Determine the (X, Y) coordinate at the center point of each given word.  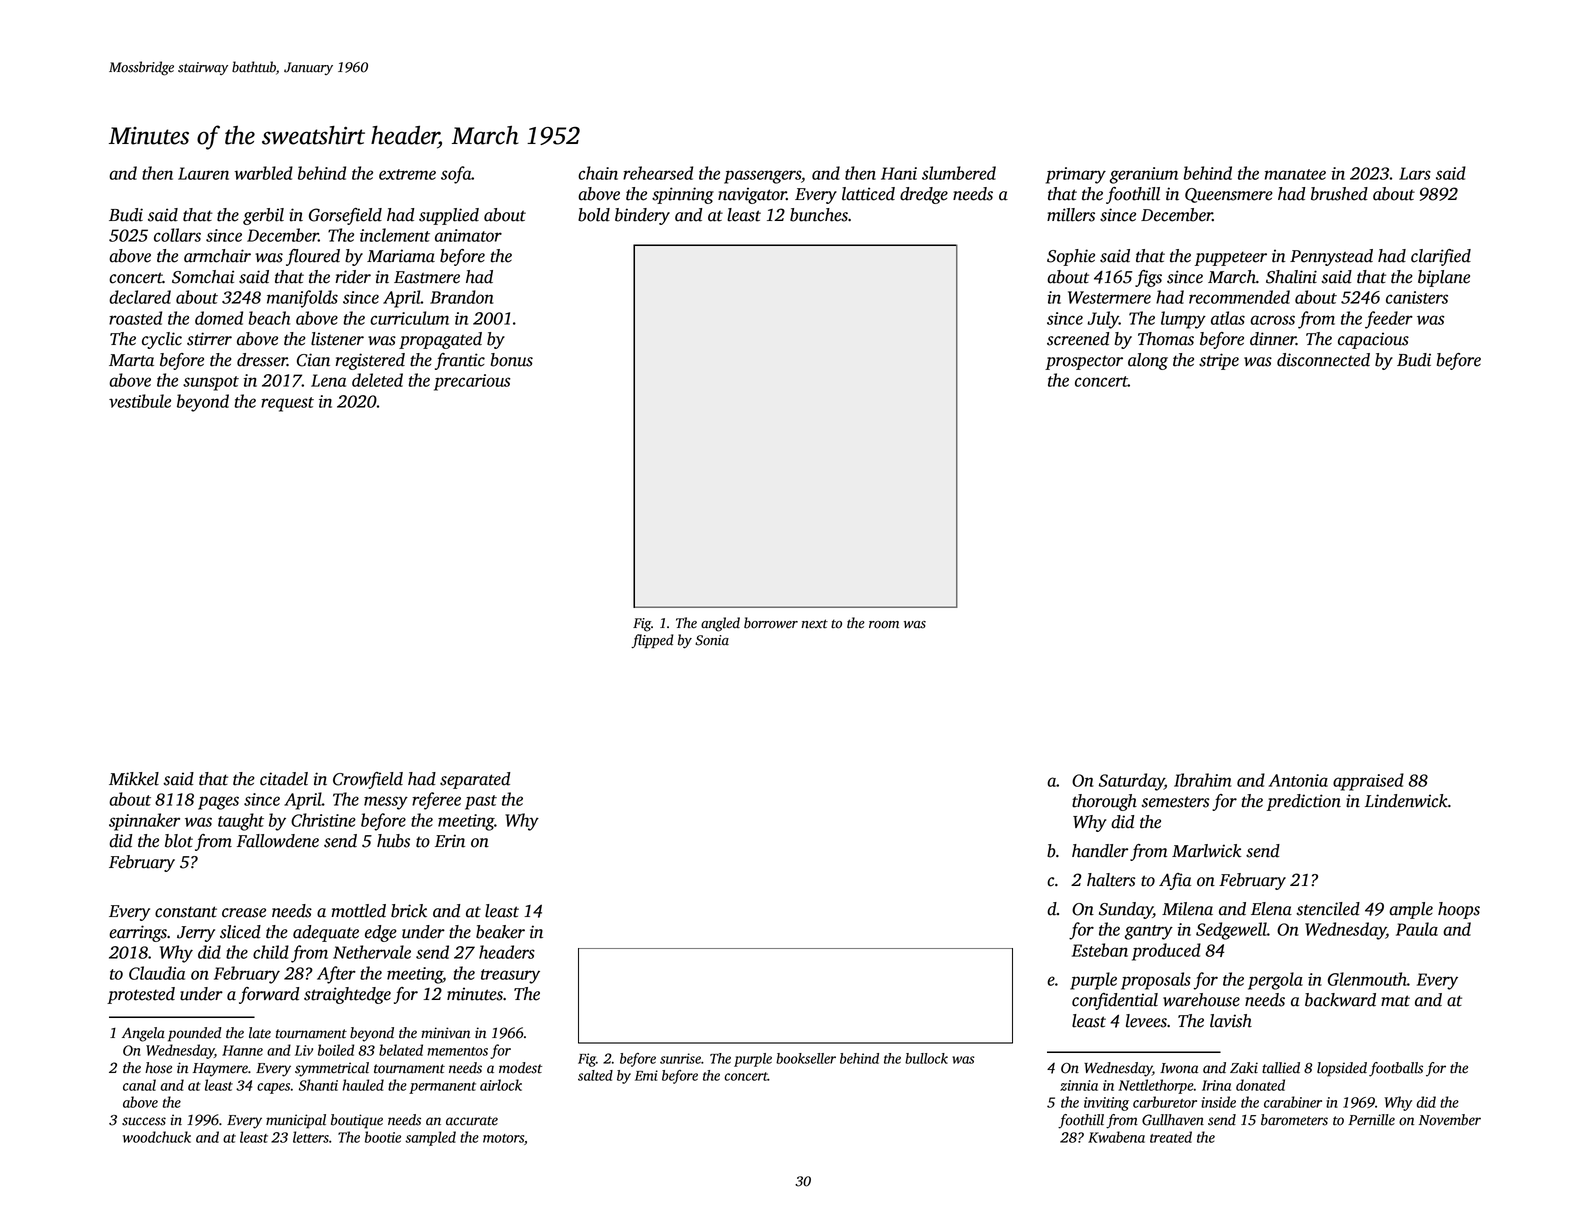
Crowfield (368, 780)
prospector (1084, 362)
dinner (1273, 339)
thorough (1104, 802)
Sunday (1126, 910)
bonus (512, 360)
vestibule (140, 401)
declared (140, 297)
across (1272, 320)
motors (503, 1138)
